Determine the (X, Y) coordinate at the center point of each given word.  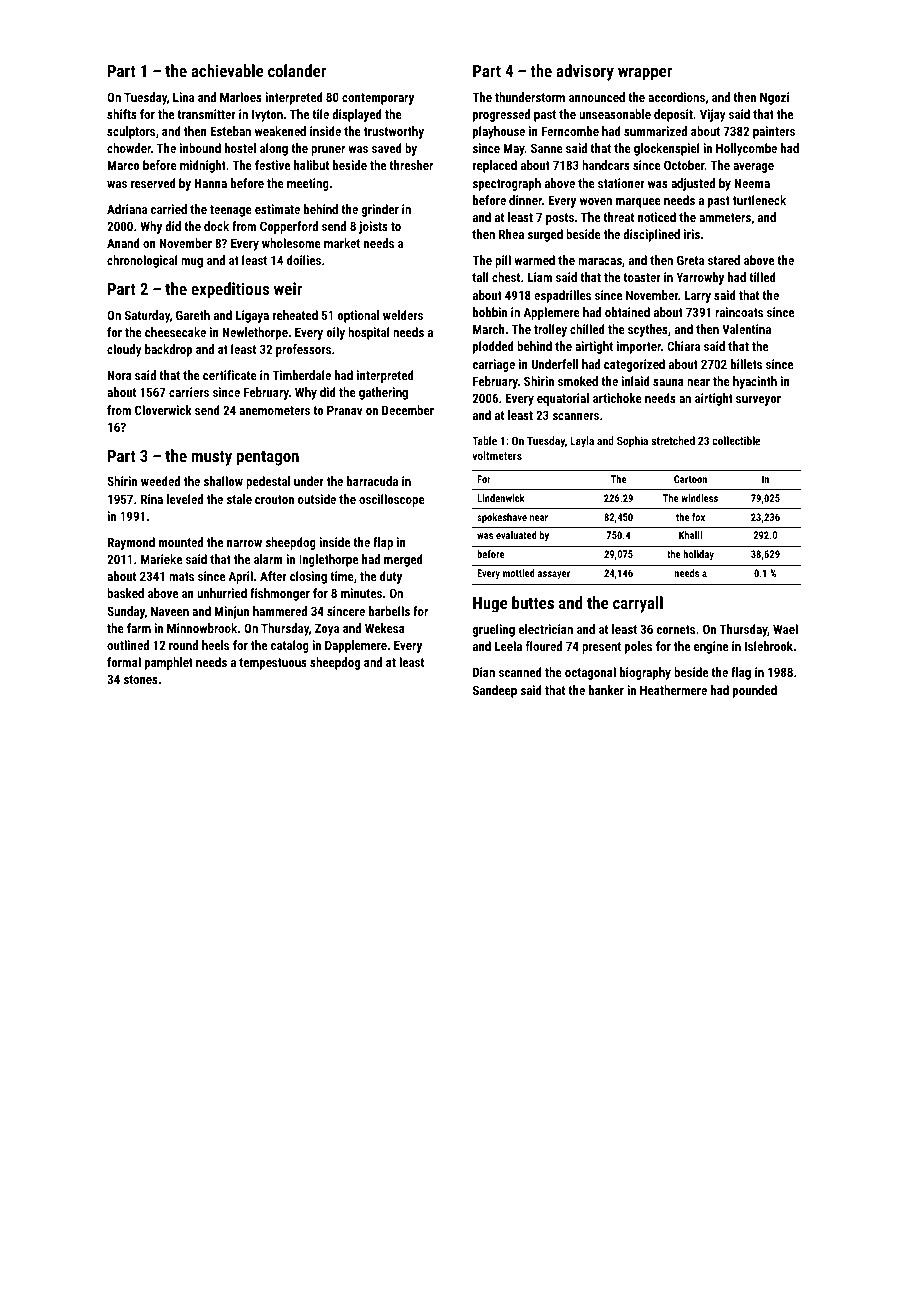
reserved (153, 183)
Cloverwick (163, 410)
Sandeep (495, 691)
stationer (621, 183)
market (342, 243)
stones (140, 679)
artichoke (617, 398)
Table (484, 440)
